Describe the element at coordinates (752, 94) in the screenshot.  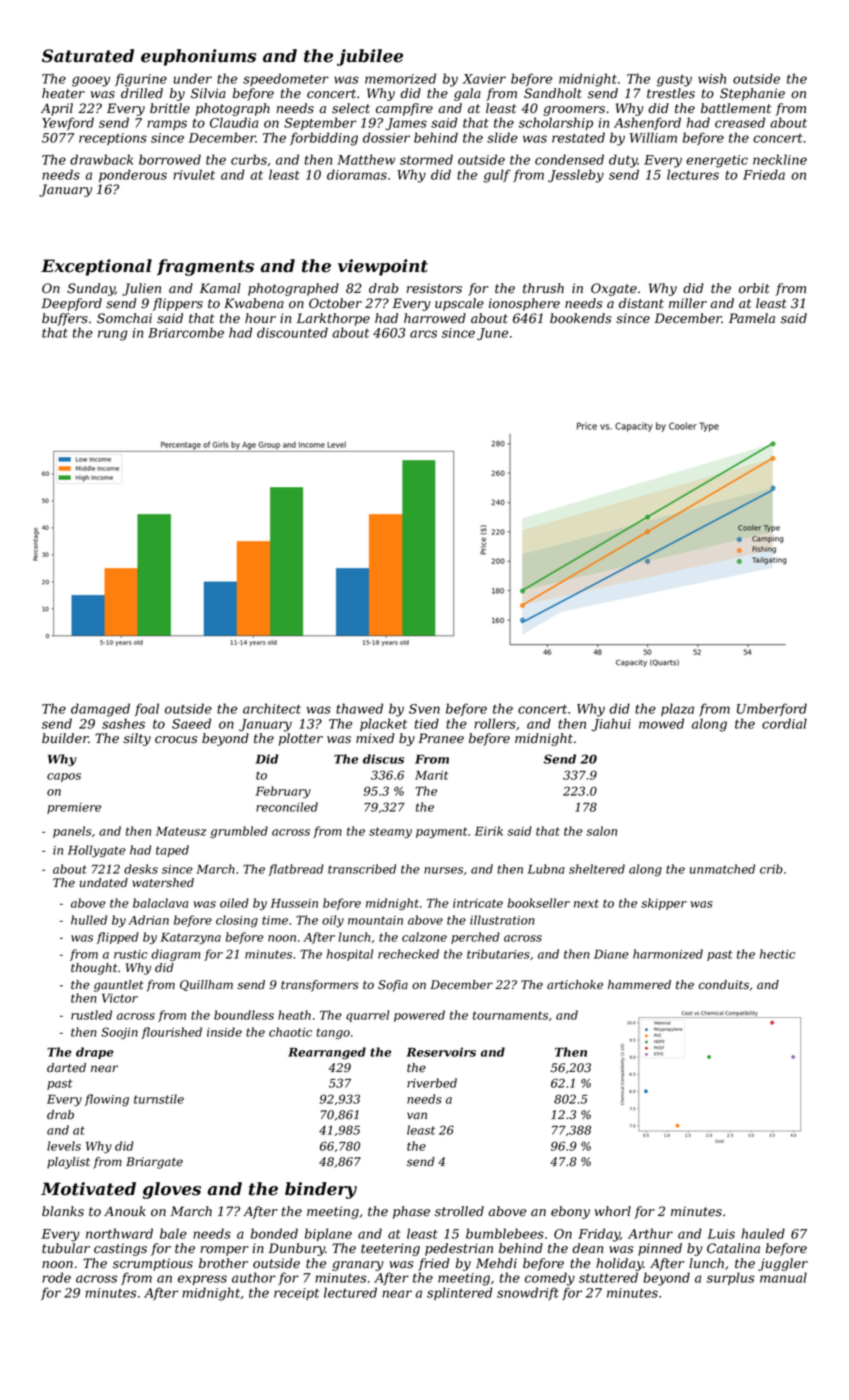
I see `Stephanie` at that location.
